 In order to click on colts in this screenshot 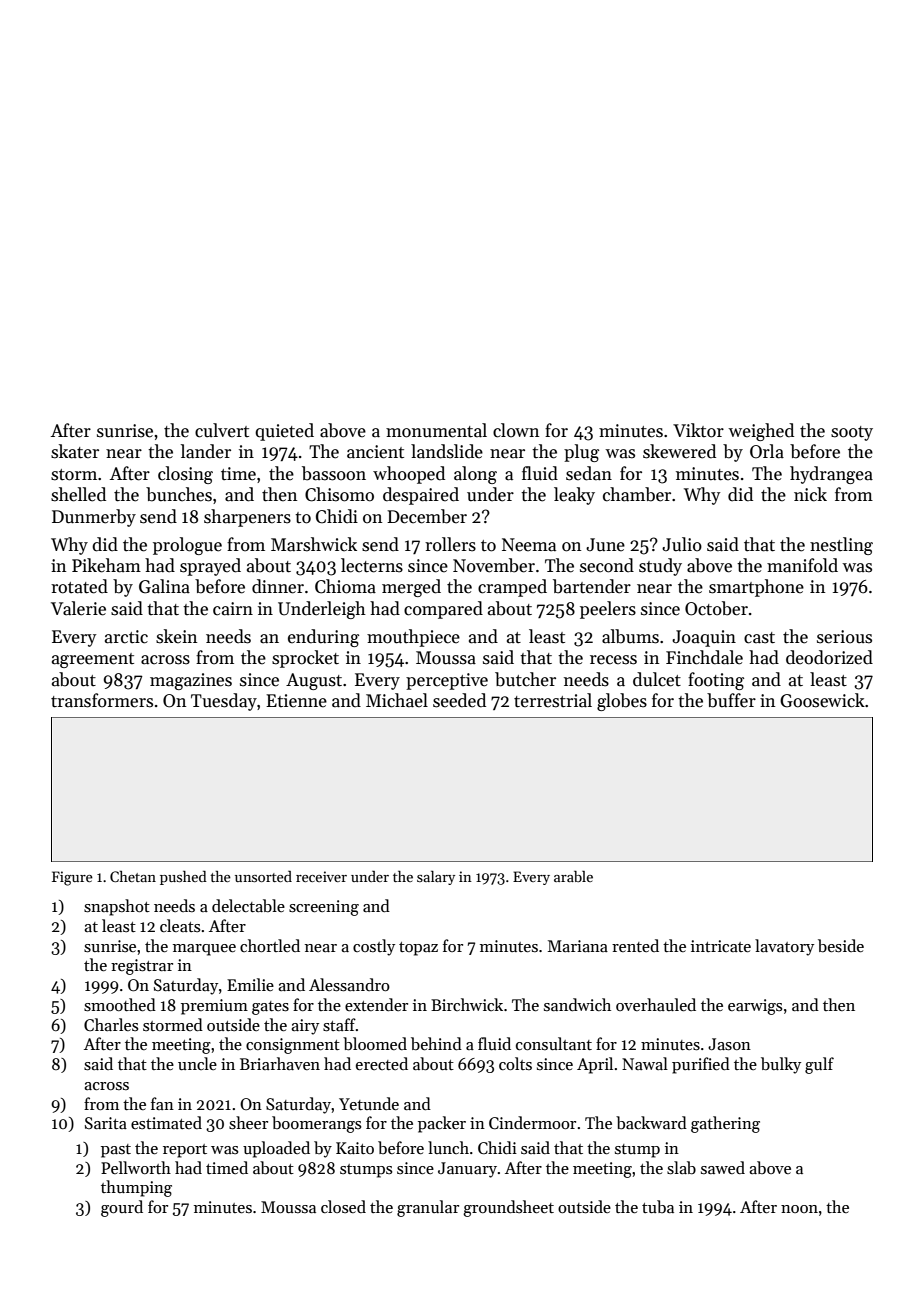, I will do `click(515, 1063)`.
